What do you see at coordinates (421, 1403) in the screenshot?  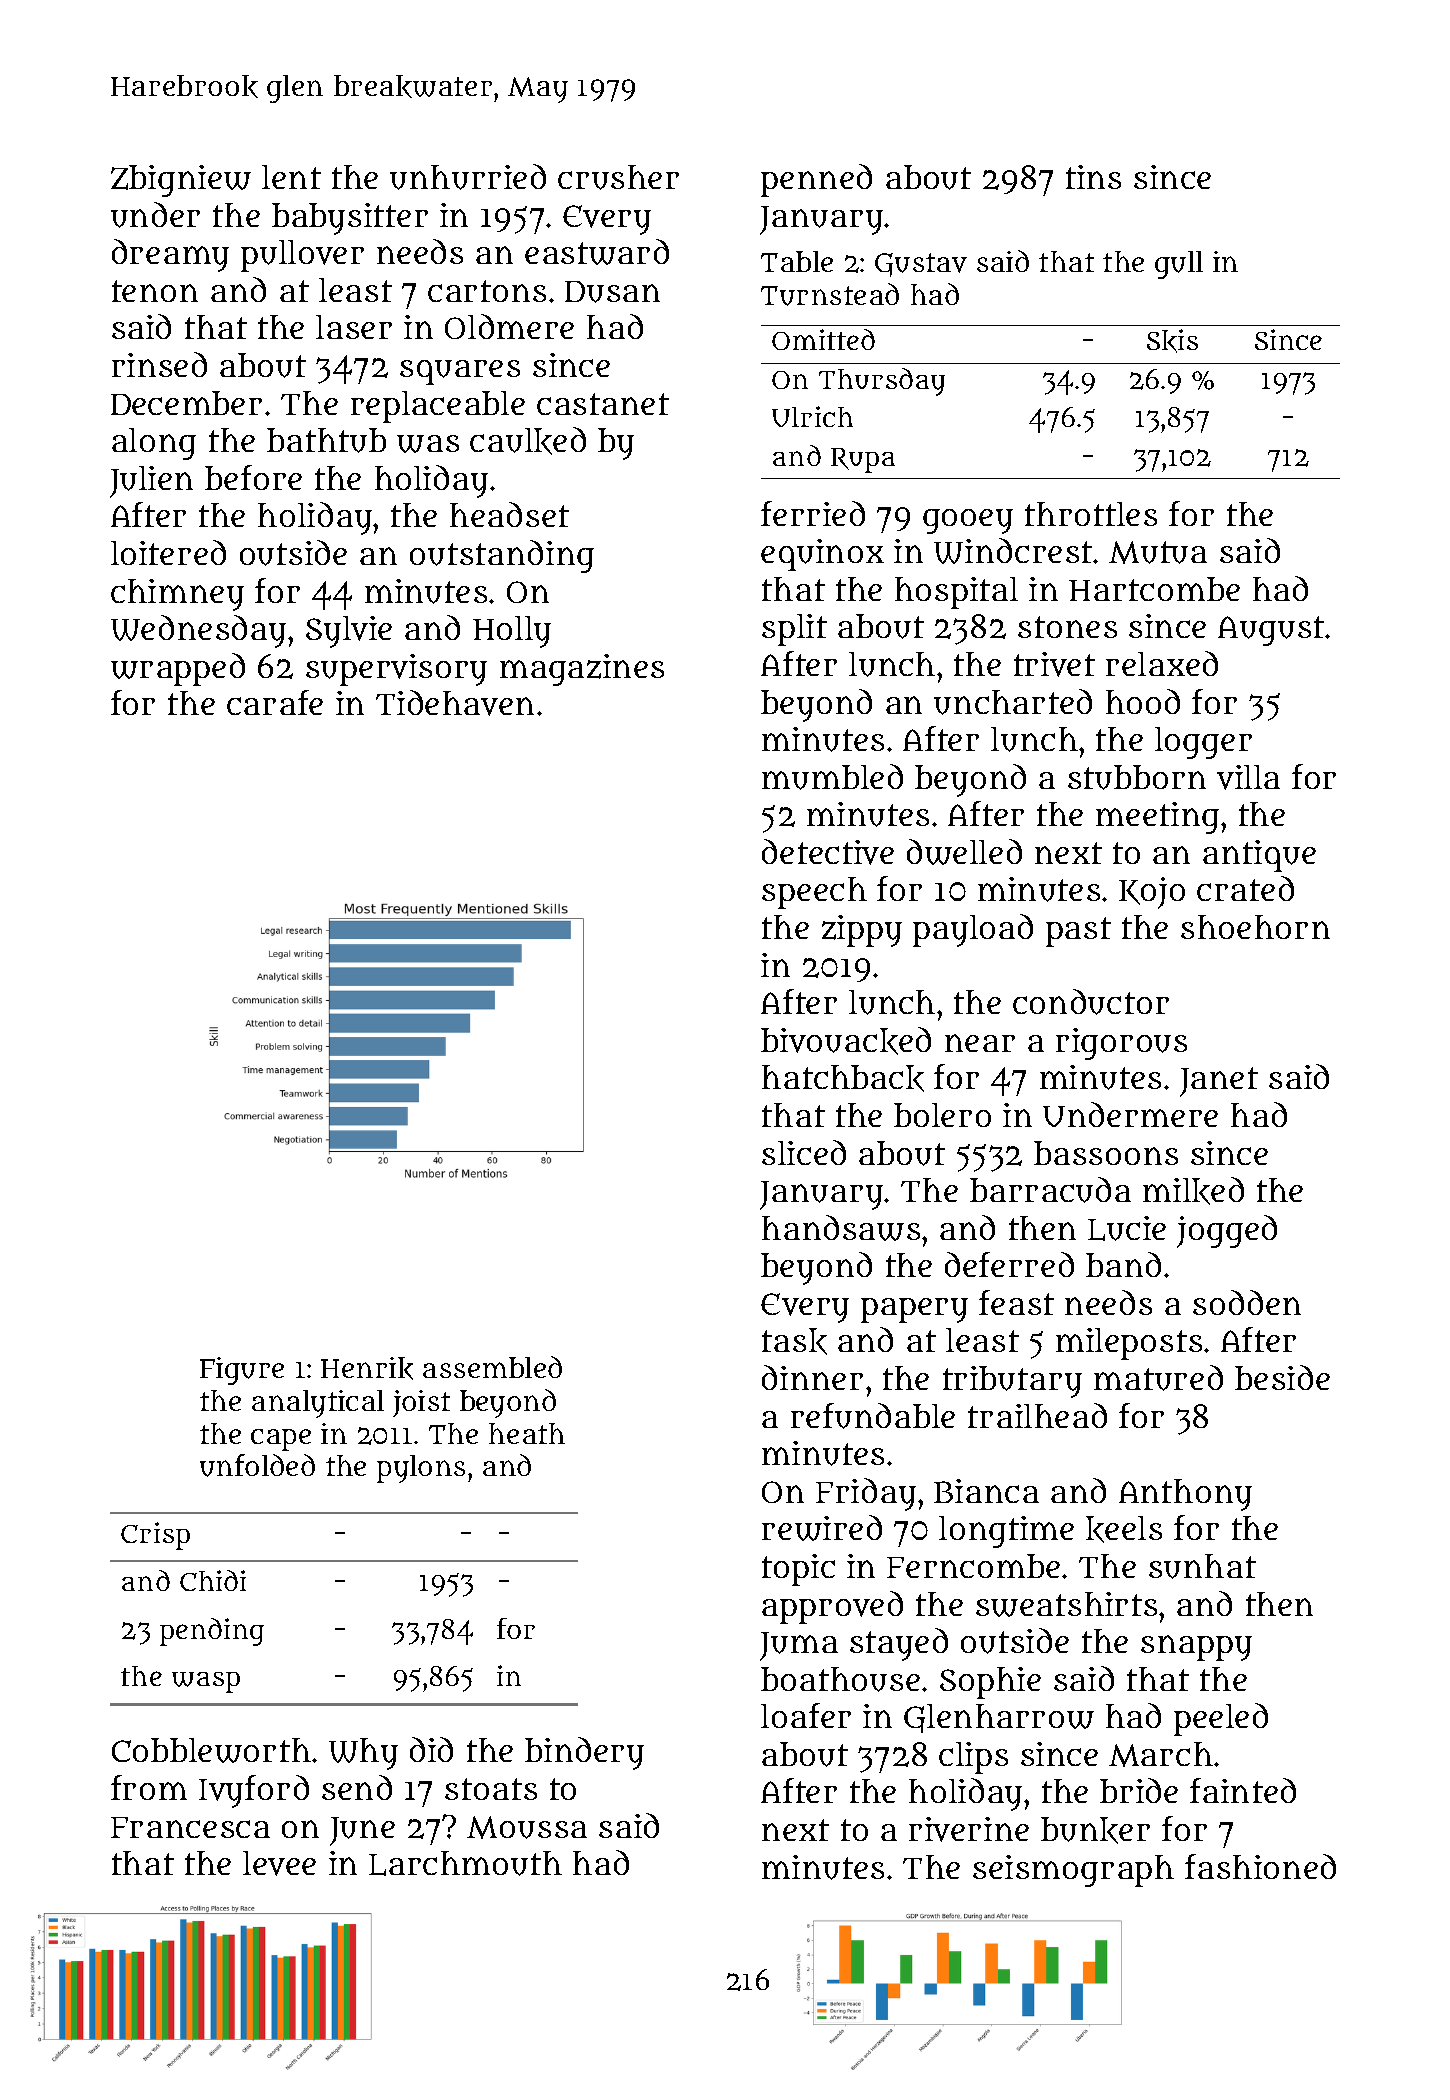 I see `joist` at bounding box center [421, 1403].
